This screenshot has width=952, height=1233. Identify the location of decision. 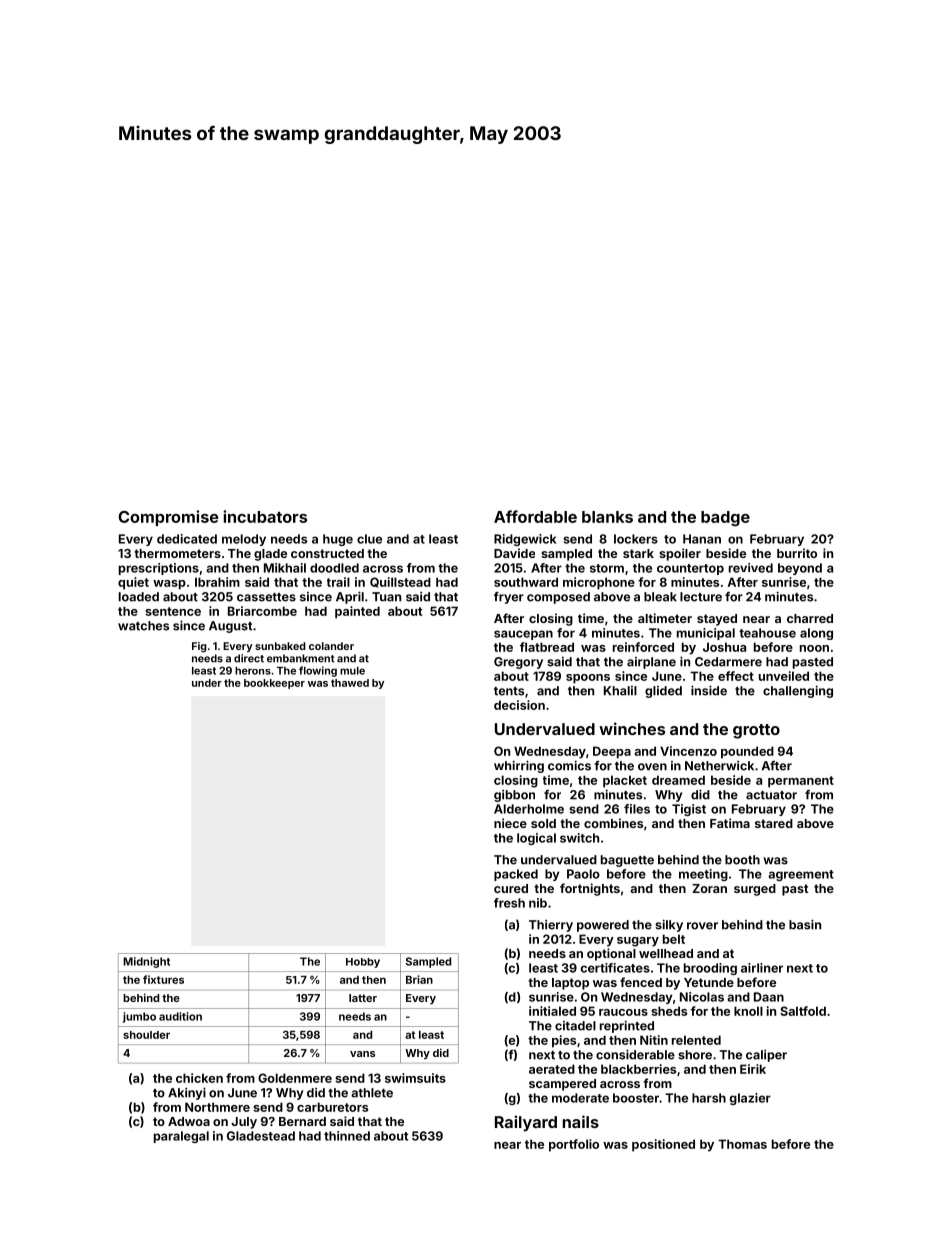
(519, 705).
